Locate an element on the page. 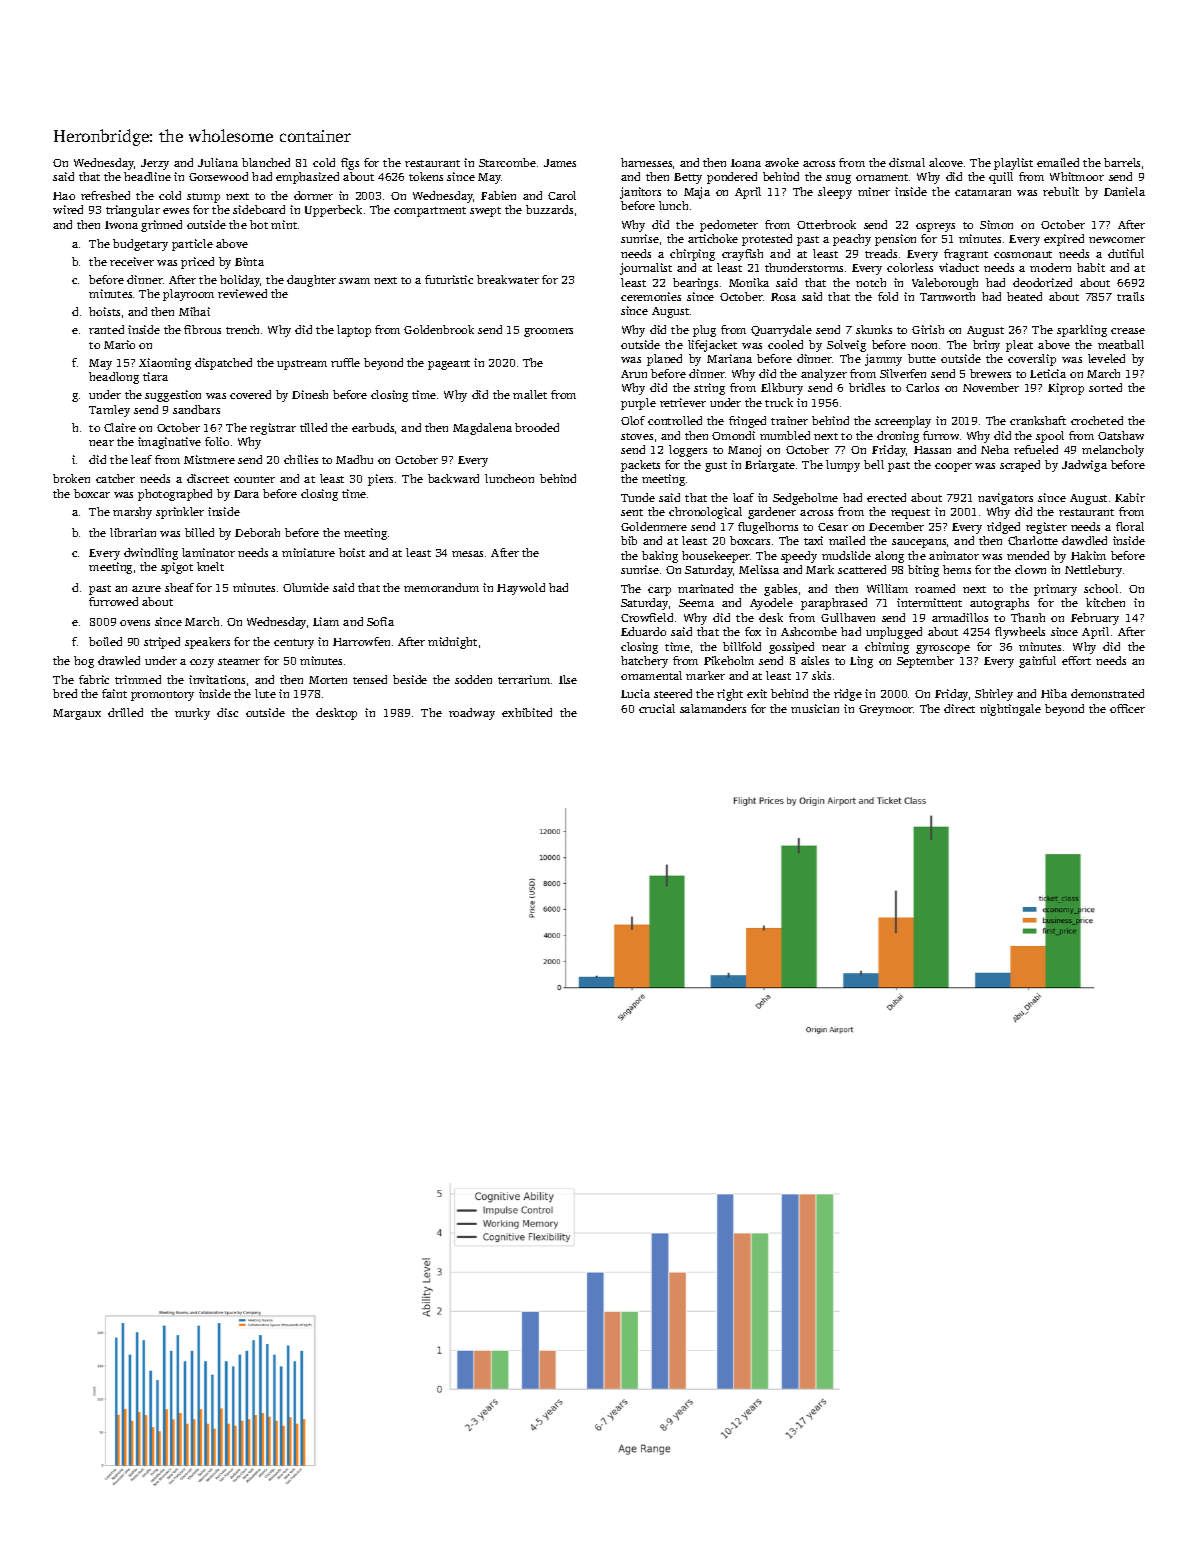 The width and height of the image is (1199, 1552). pleat is located at coordinates (1019, 346).
